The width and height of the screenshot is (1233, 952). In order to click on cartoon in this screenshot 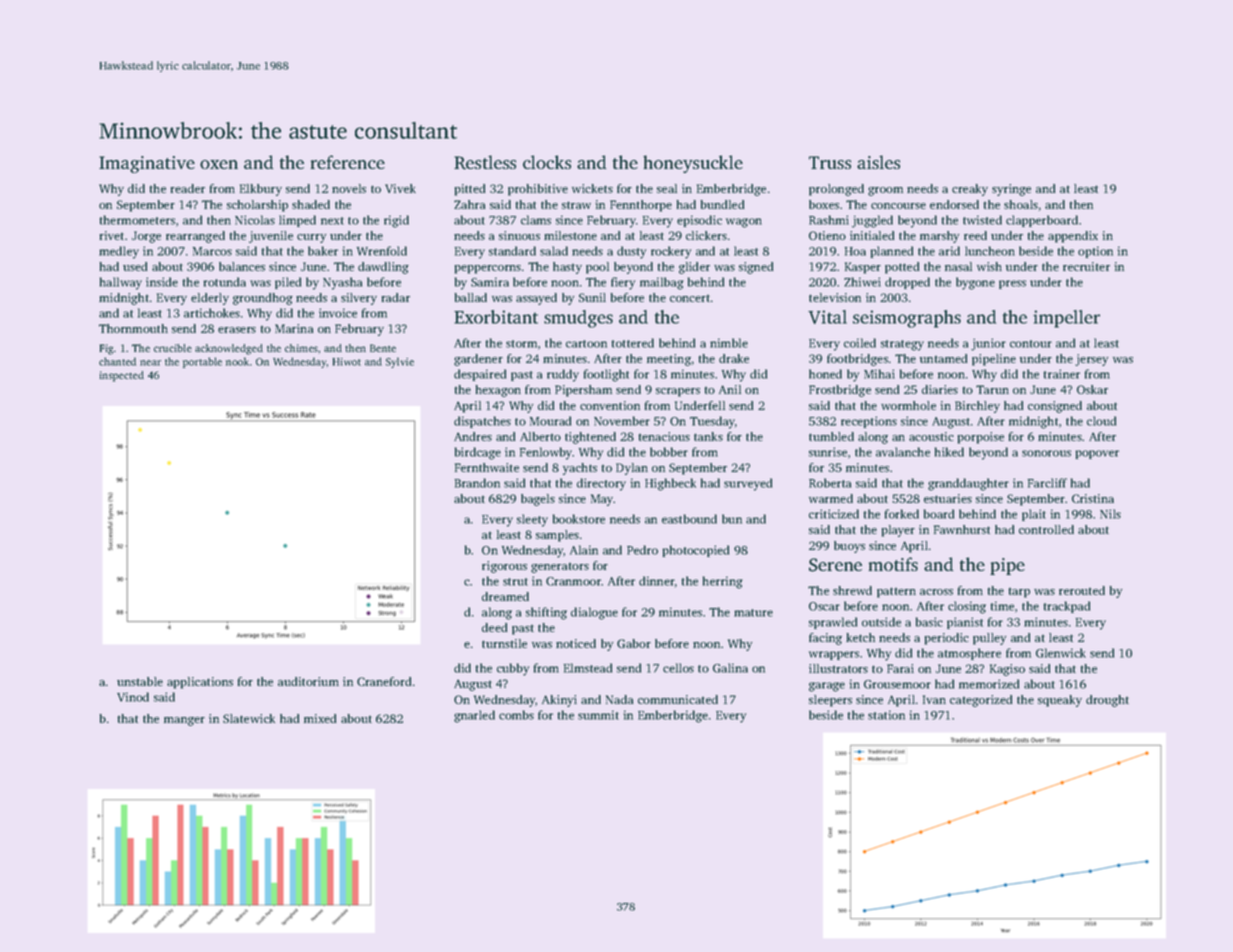, I will do `click(586, 344)`.
